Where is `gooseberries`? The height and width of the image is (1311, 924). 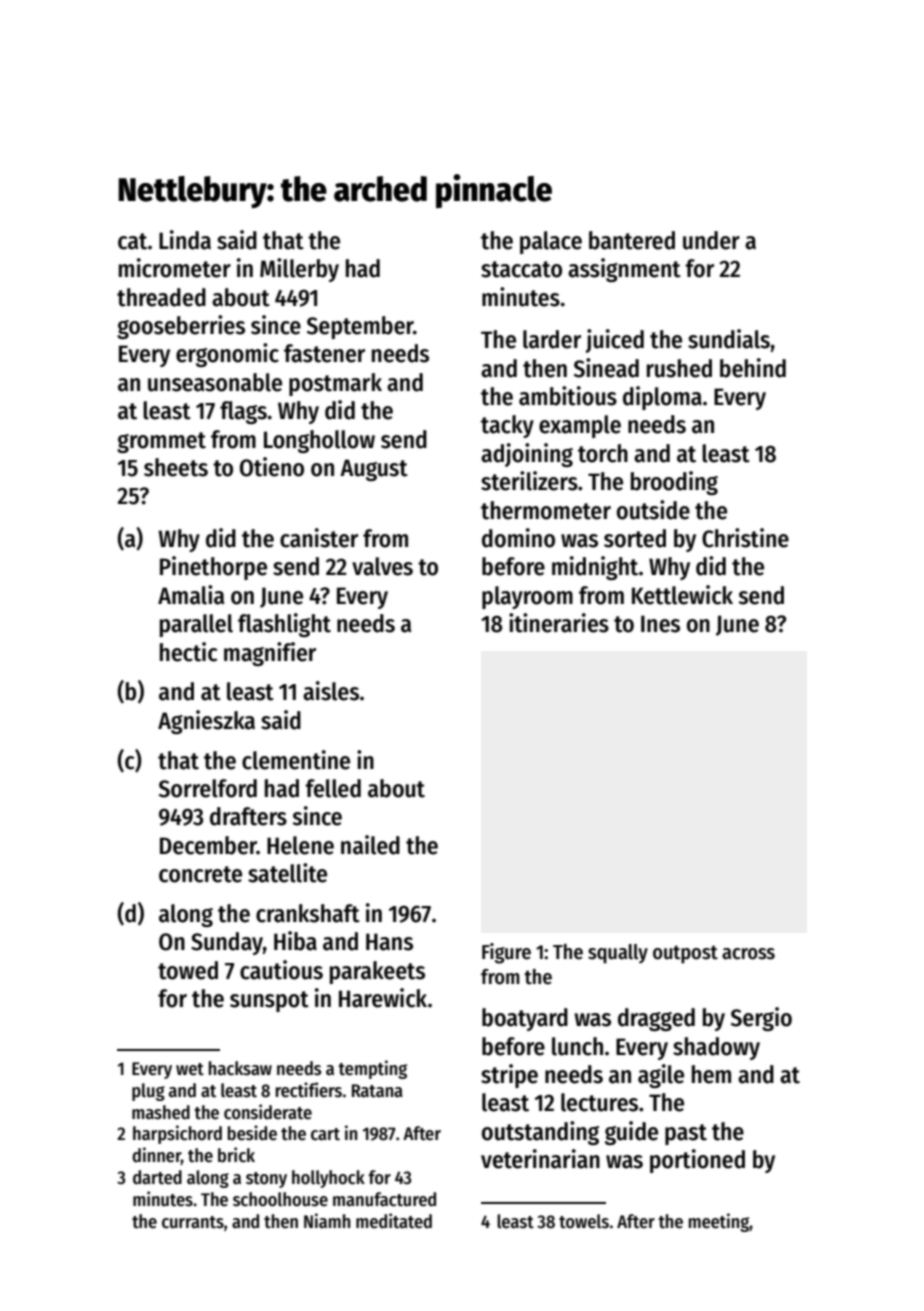 gooseberries is located at coordinates (181, 327).
